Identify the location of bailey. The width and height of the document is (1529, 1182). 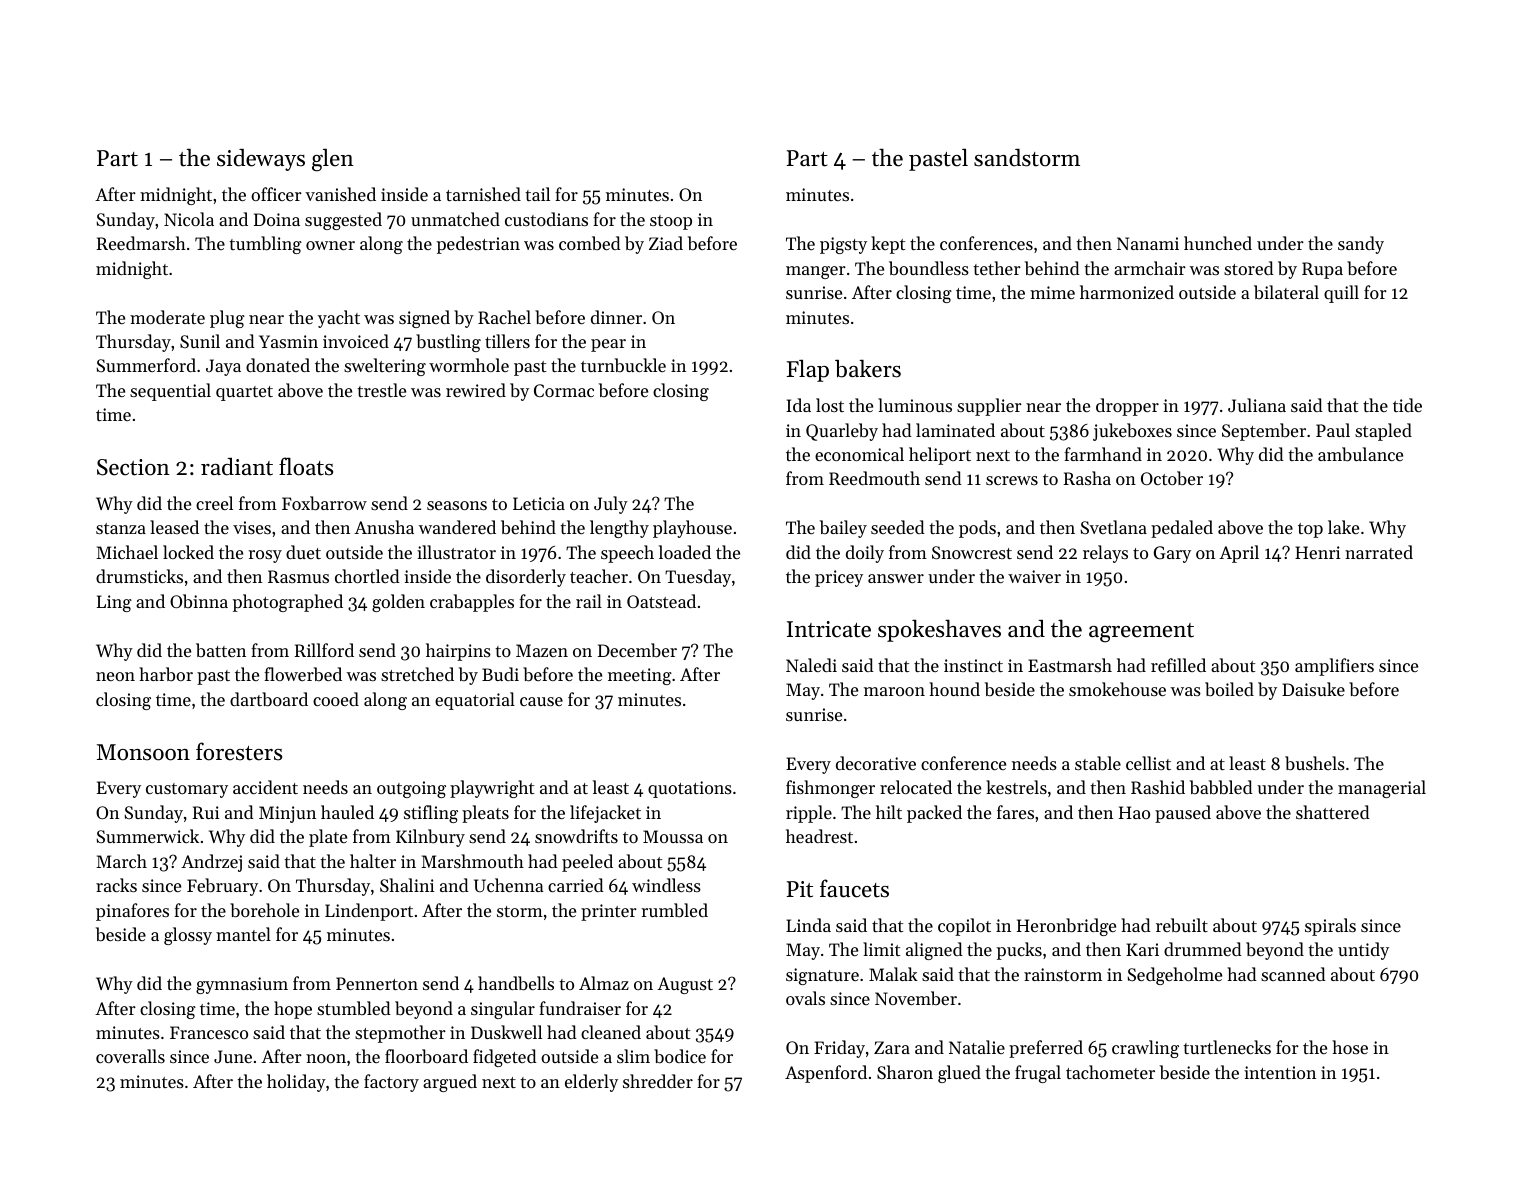
(843, 529).
